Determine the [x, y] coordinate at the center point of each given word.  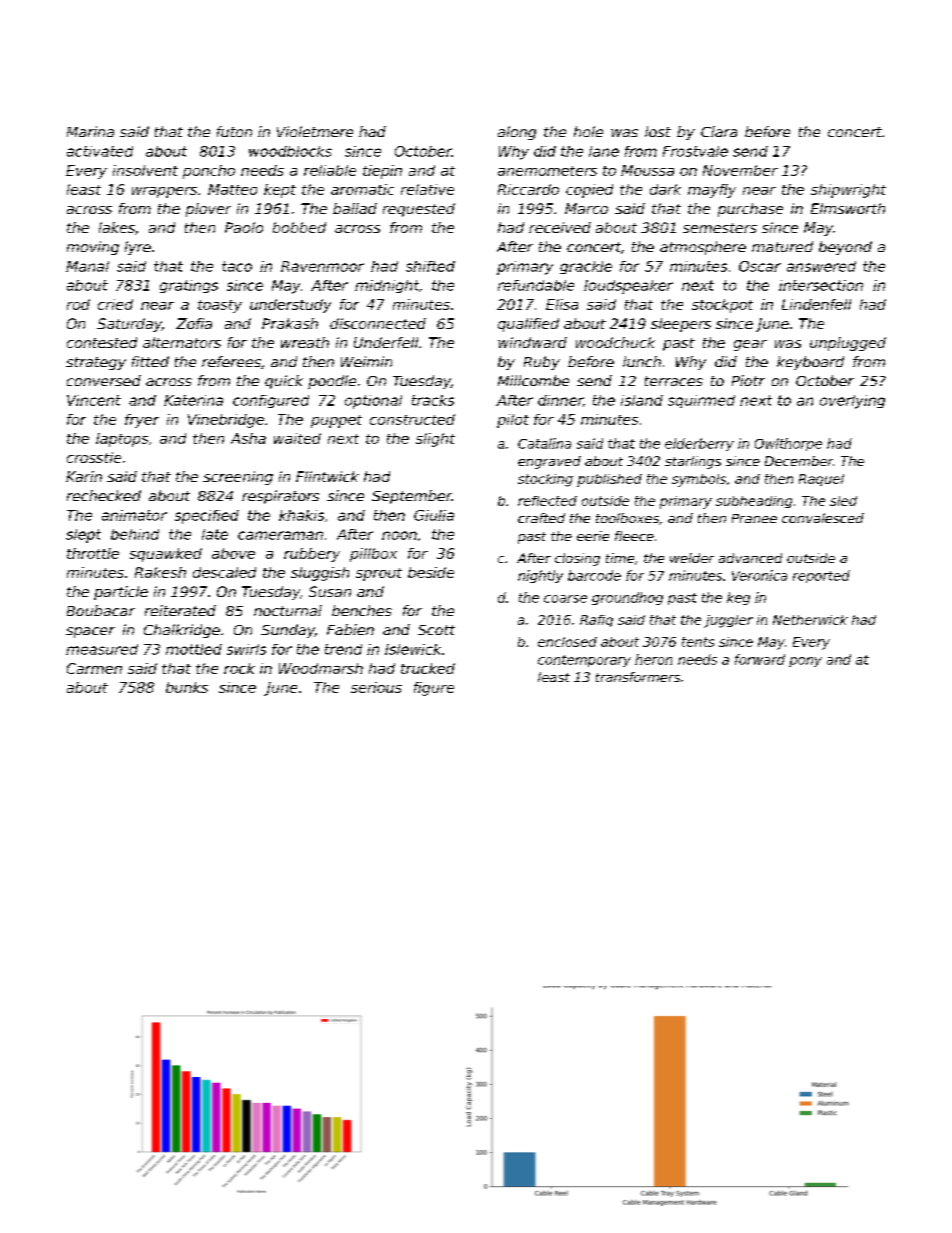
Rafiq [596, 621]
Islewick [413, 649]
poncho [209, 172]
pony [805, 662]
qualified [528, 325]
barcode [594, 575]
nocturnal [288, 610]
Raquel [821, 480]
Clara [719, 131]
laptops [122, 440]
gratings [189, 286]
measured [102, 649]
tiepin [382, 172]
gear [750, 345]
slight [435, 440]
